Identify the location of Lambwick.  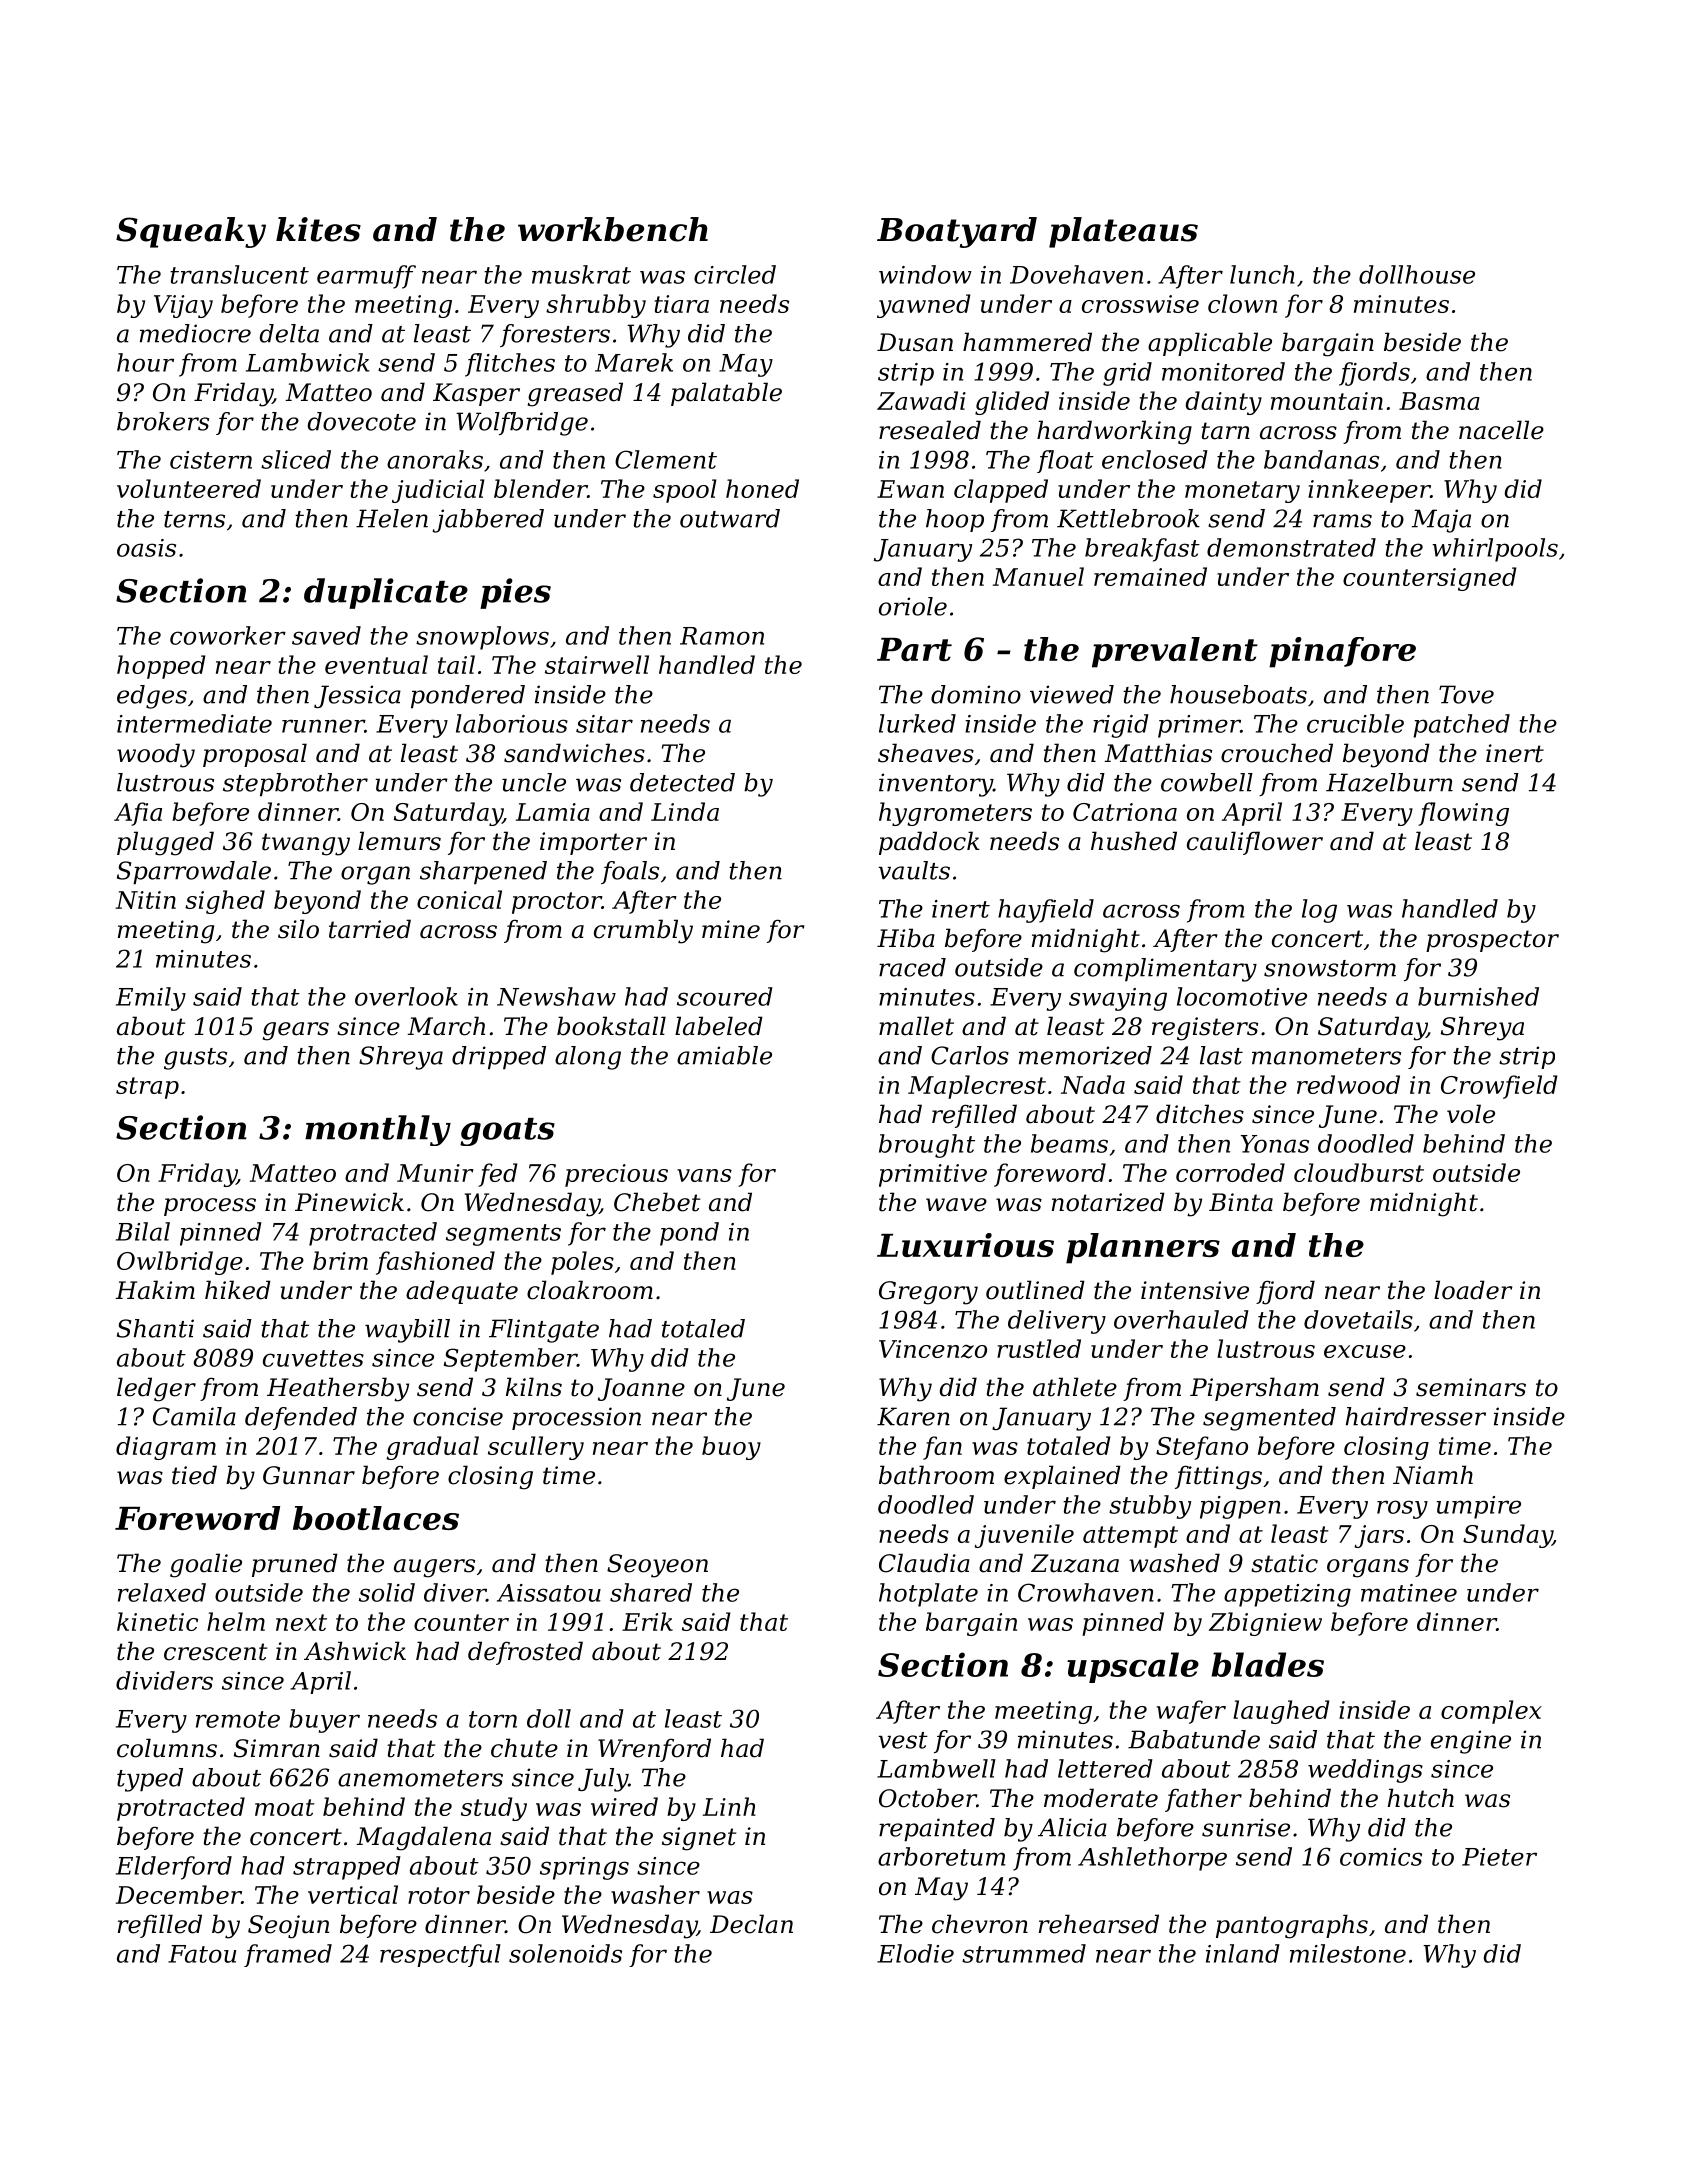
(308, 362).
